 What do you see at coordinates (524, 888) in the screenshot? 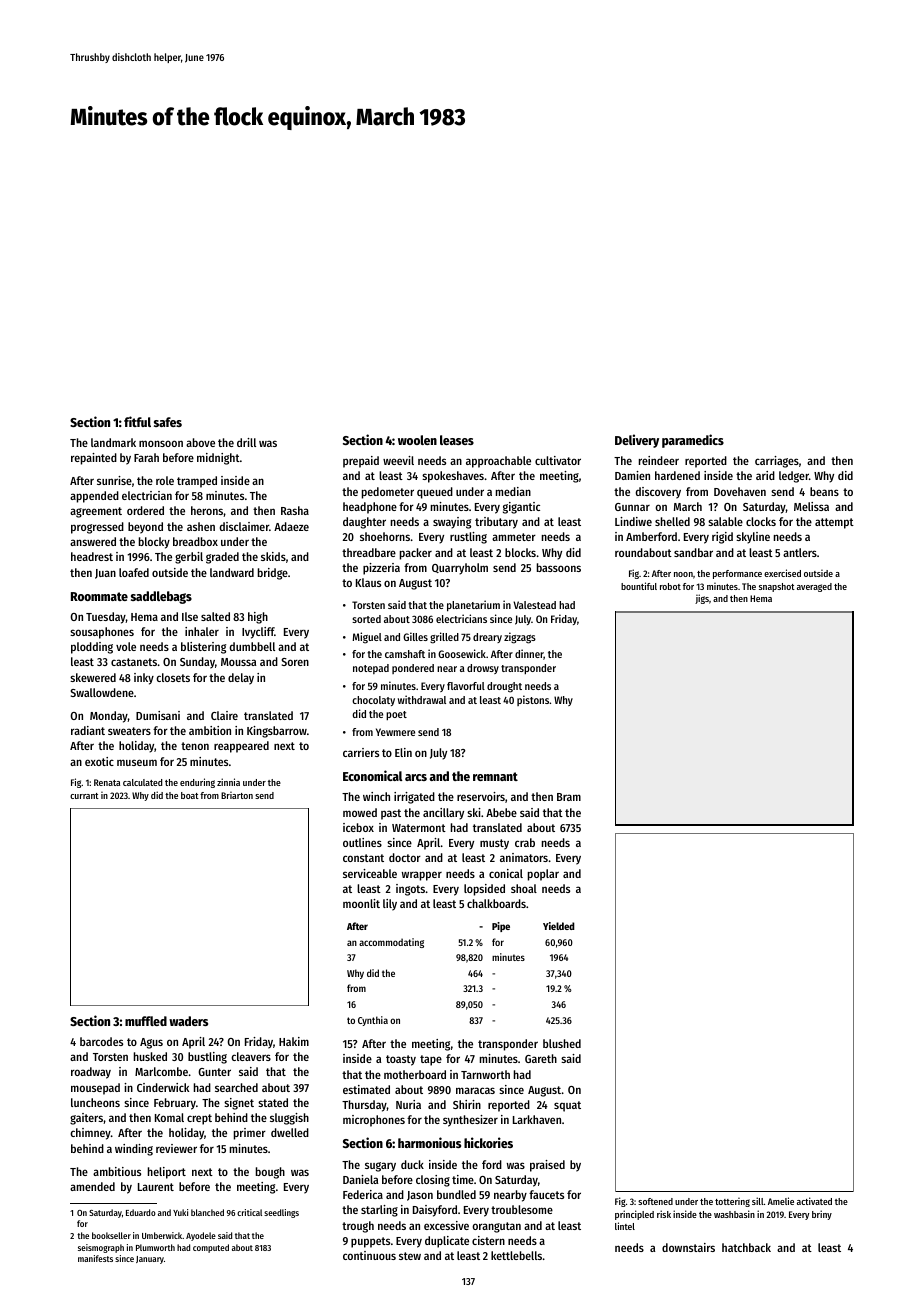
I see `shoal` at bounding box center [524, 888].
